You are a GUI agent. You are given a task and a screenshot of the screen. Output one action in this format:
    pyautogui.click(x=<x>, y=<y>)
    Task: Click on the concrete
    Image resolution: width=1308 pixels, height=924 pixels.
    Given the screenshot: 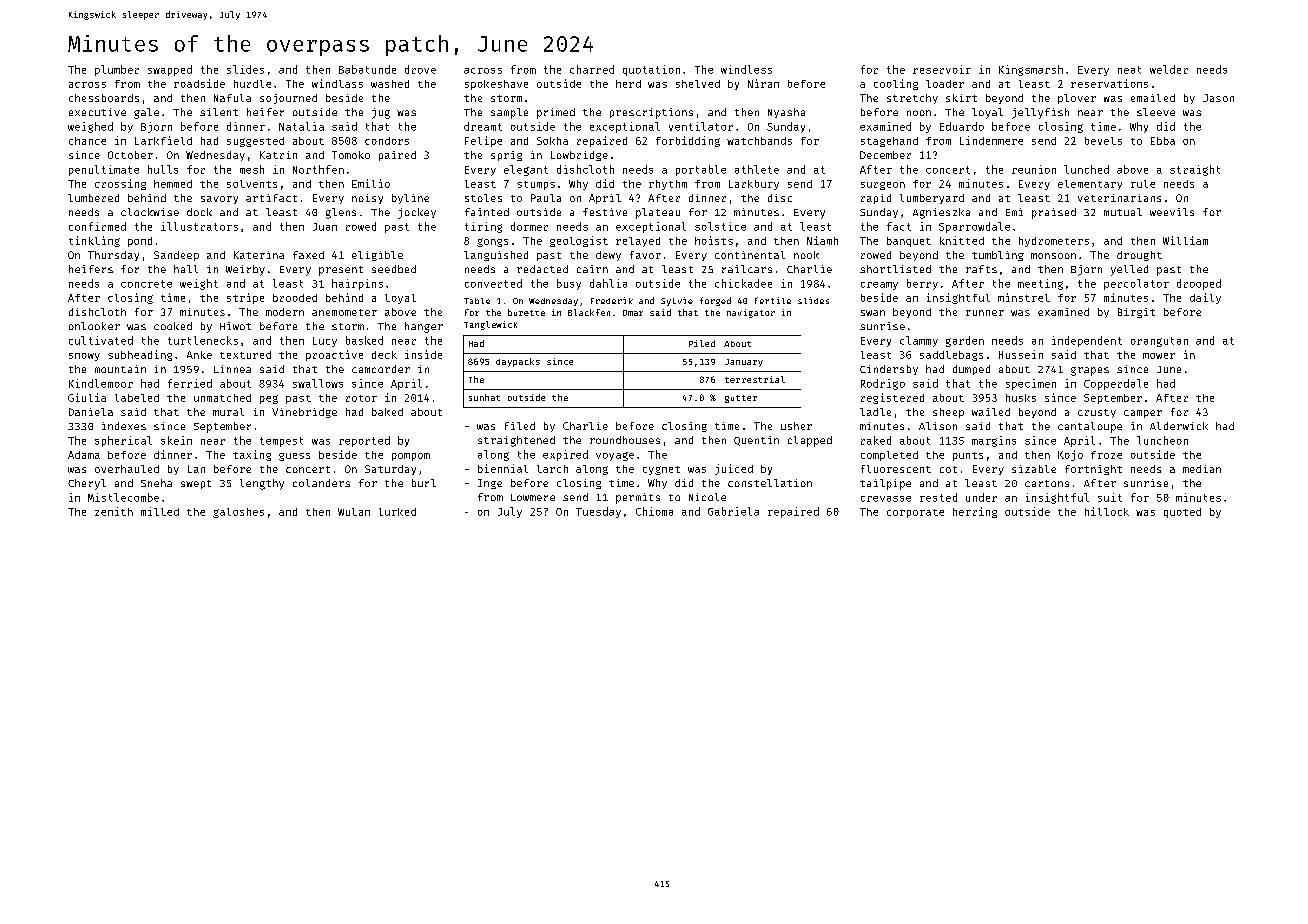 What is the action you would take?
    pyautogui.click(x=146, y=284)
